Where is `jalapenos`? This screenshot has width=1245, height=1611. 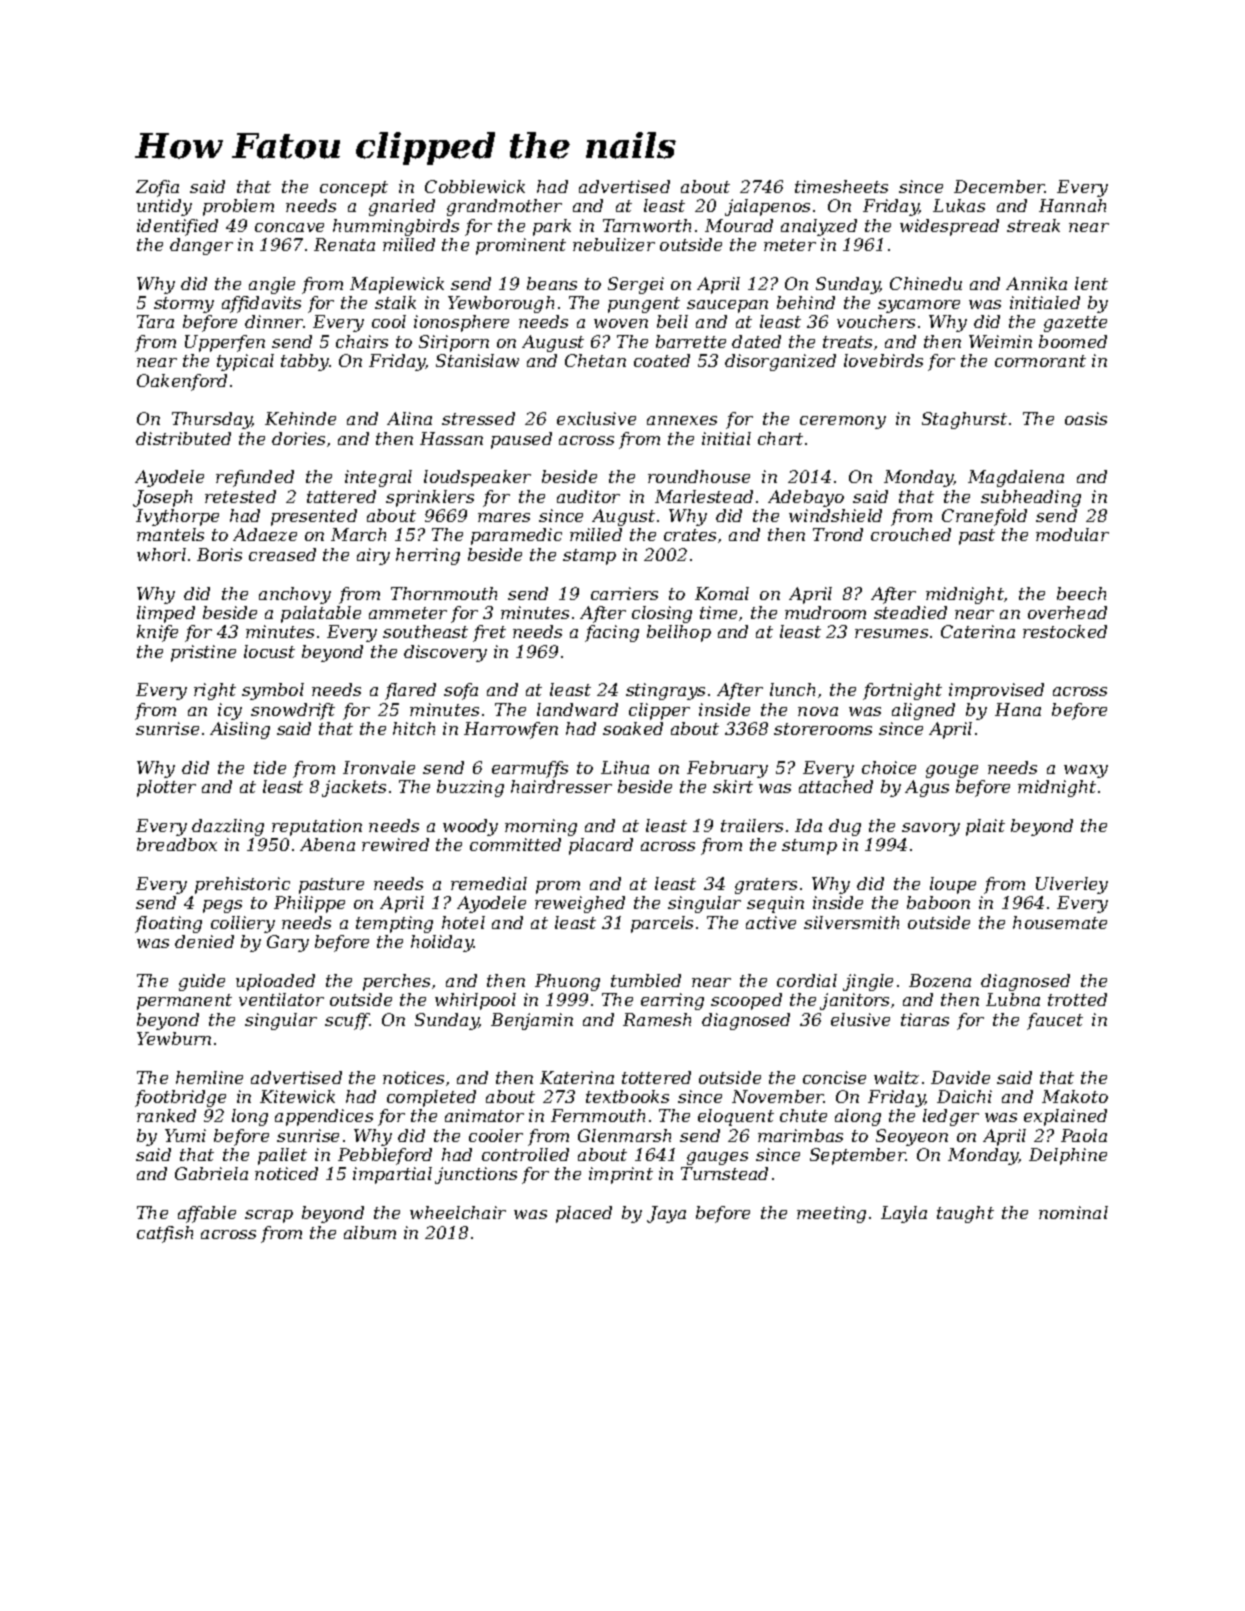
jalapenos is located at coordinates (767, 207).
